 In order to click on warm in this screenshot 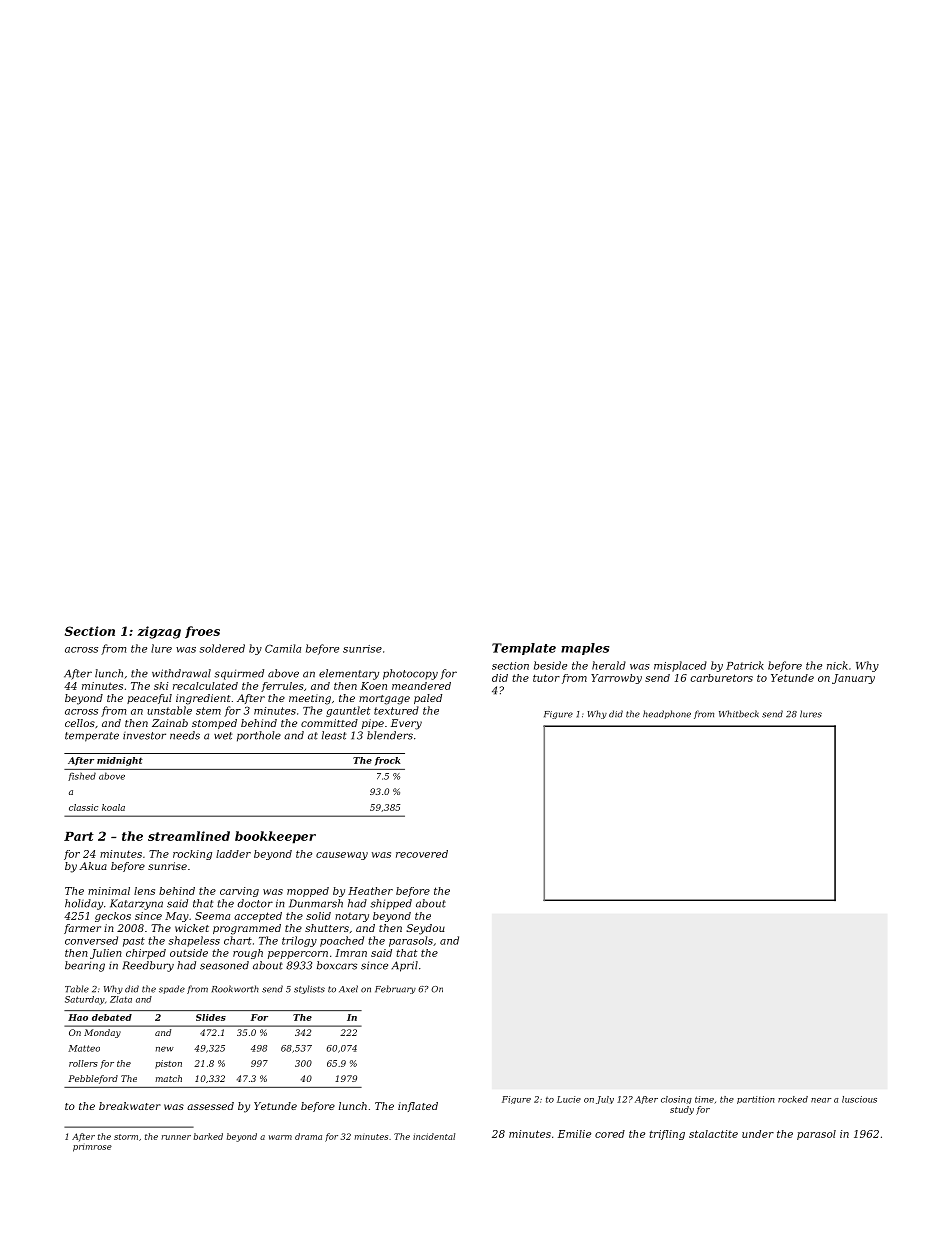, I will do `click(280, 1137)`.
